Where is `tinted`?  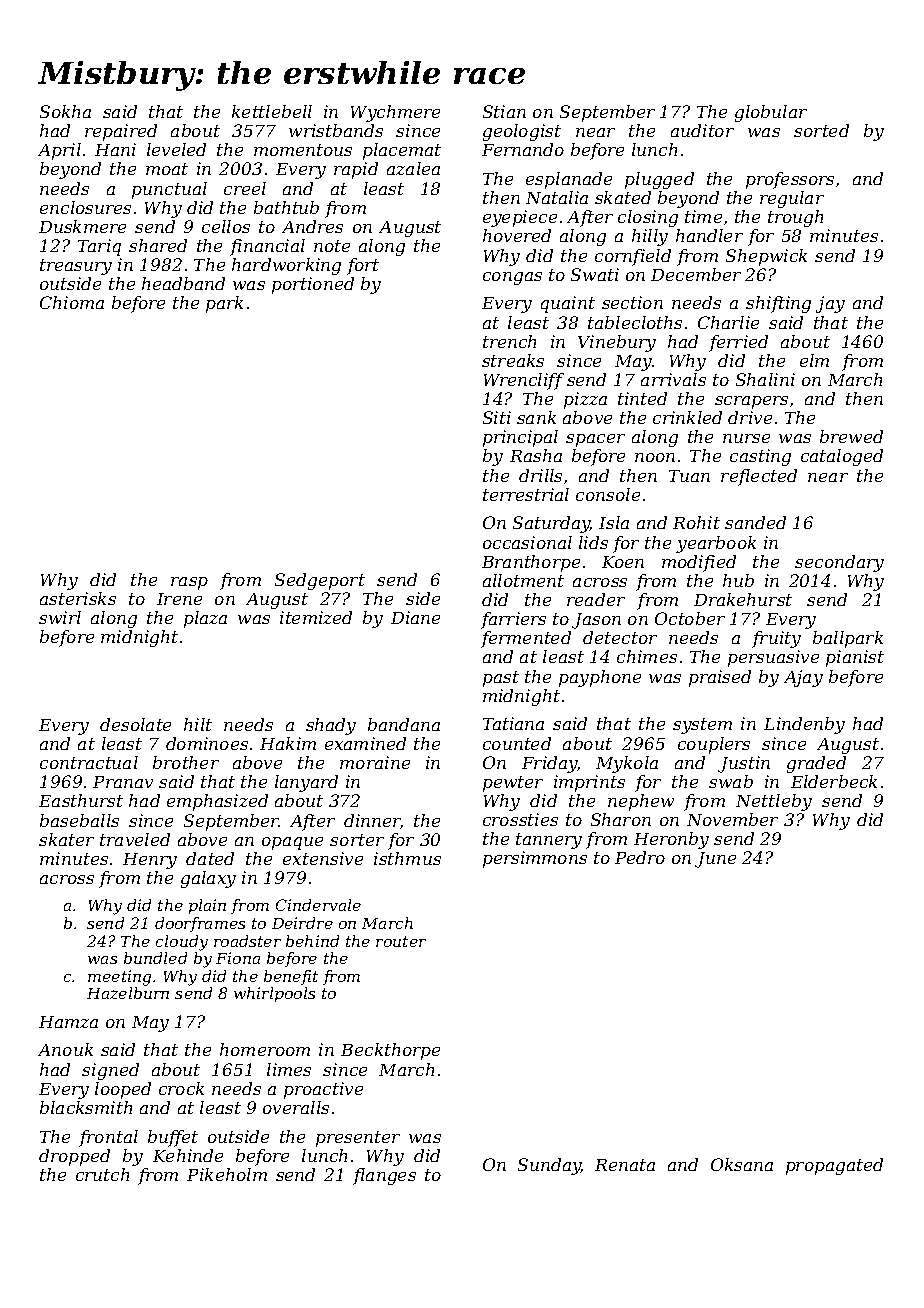
tinted is located at coordinates (642, 398).
